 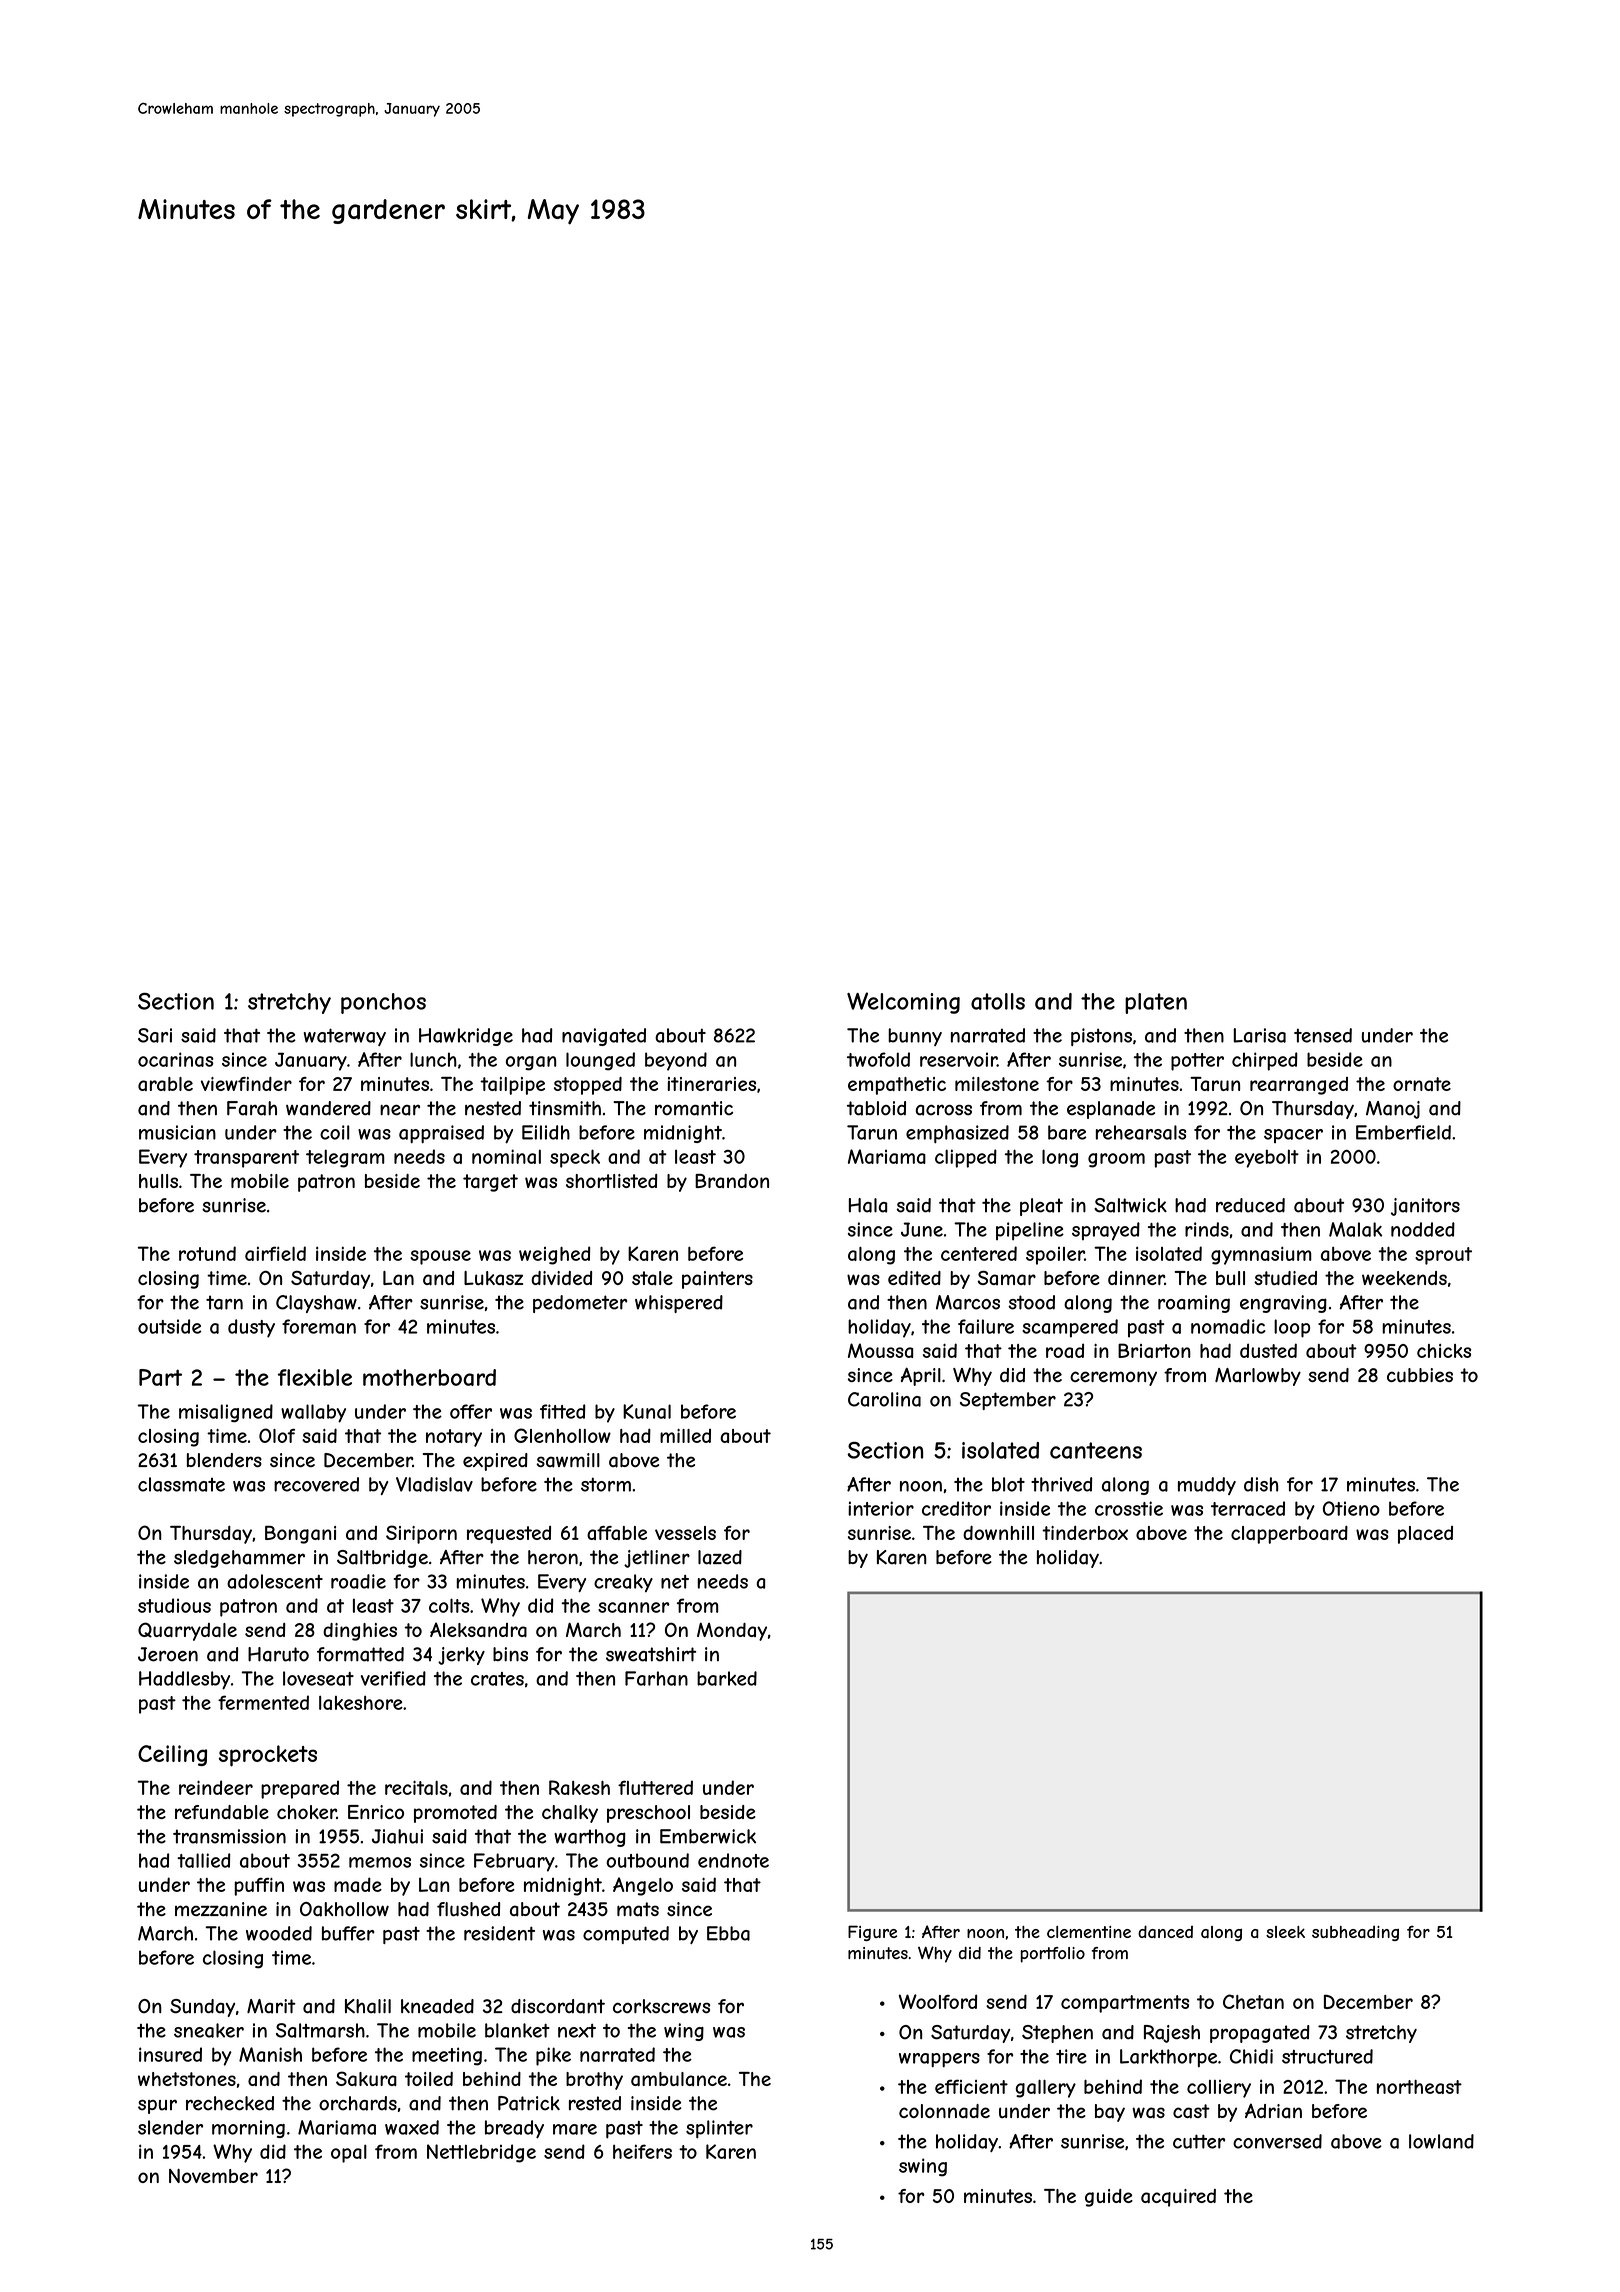 I want to click on sneaker, so click(x=209, y=2030).
